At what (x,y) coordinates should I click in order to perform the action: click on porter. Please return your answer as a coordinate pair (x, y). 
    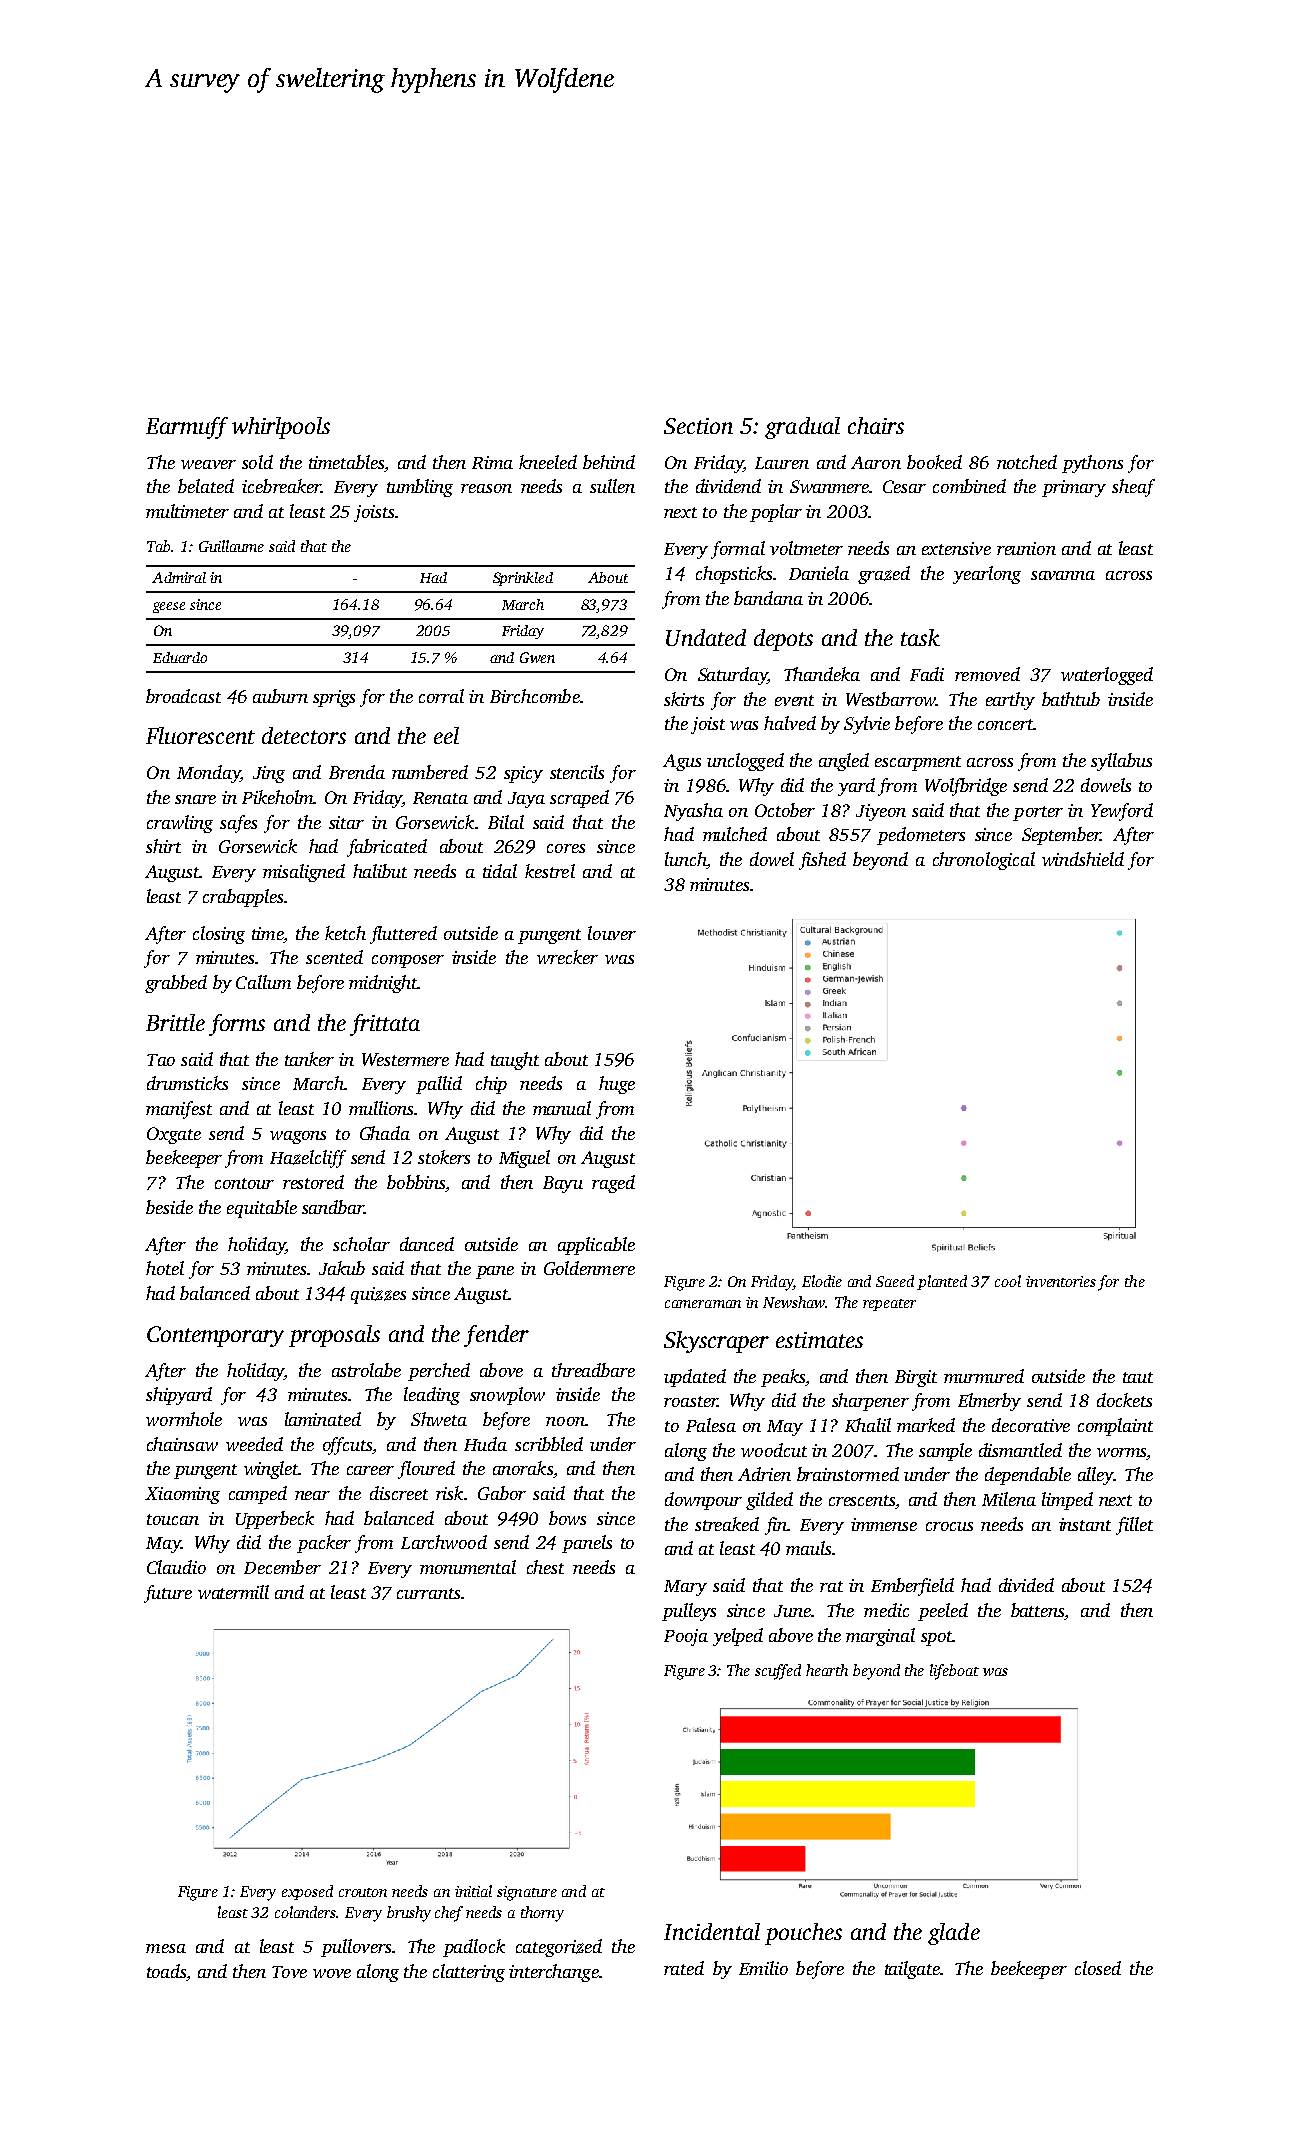
    Looking at the image, I should click on (1038, 813).
